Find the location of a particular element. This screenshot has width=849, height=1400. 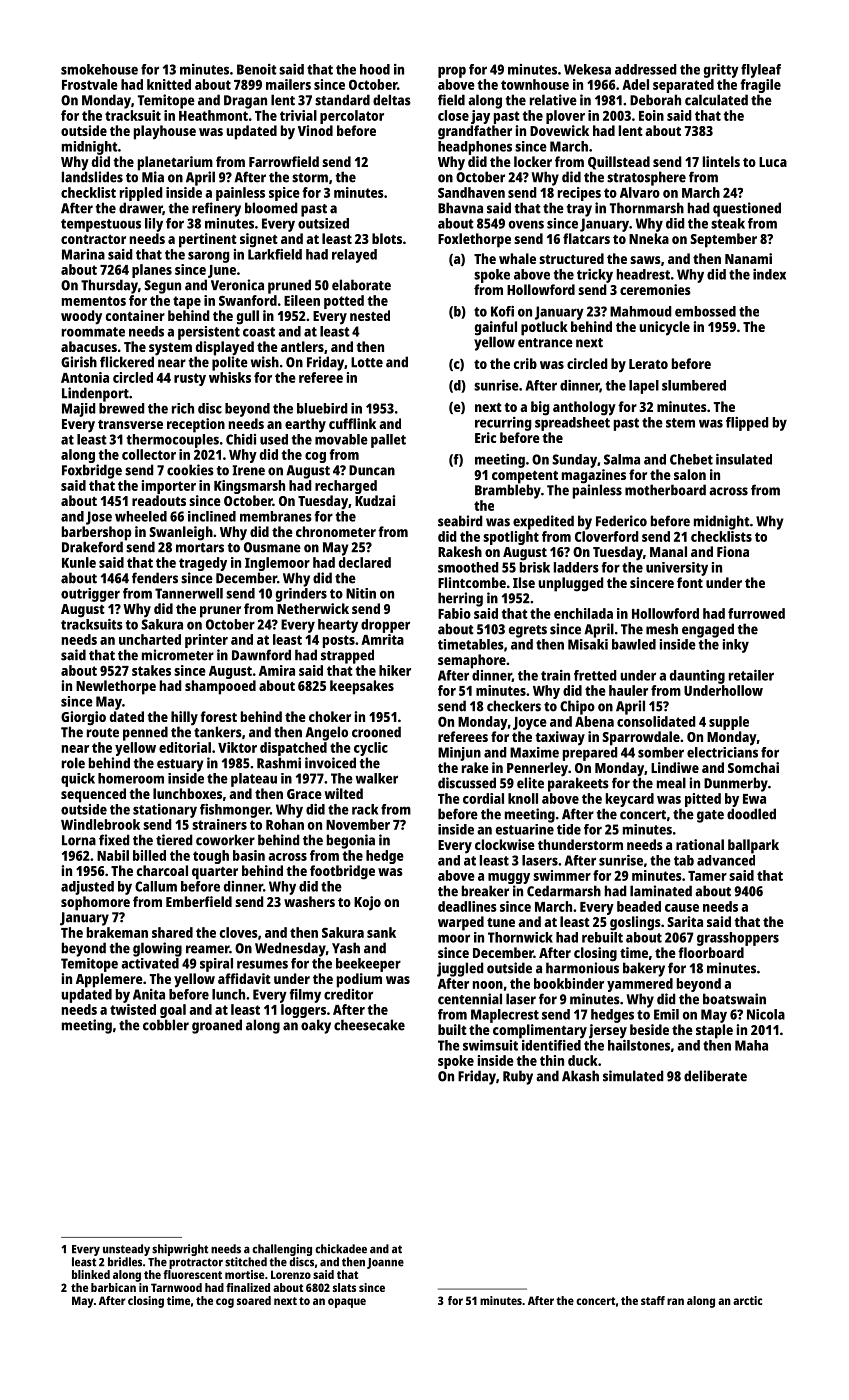

stationary is located at coordinates (165, 811).
